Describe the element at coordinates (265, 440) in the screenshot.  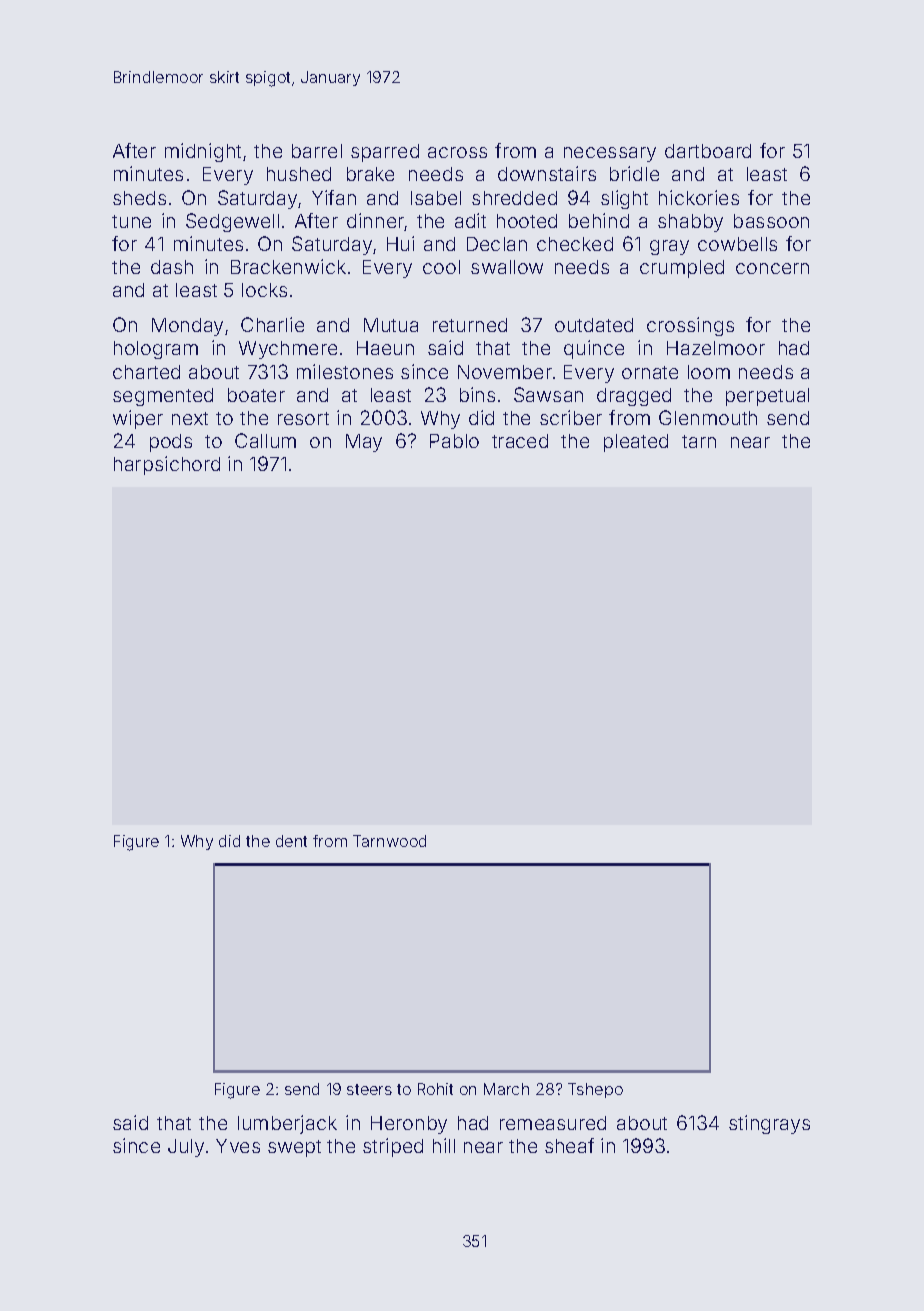
I see `Callum` at that location.
